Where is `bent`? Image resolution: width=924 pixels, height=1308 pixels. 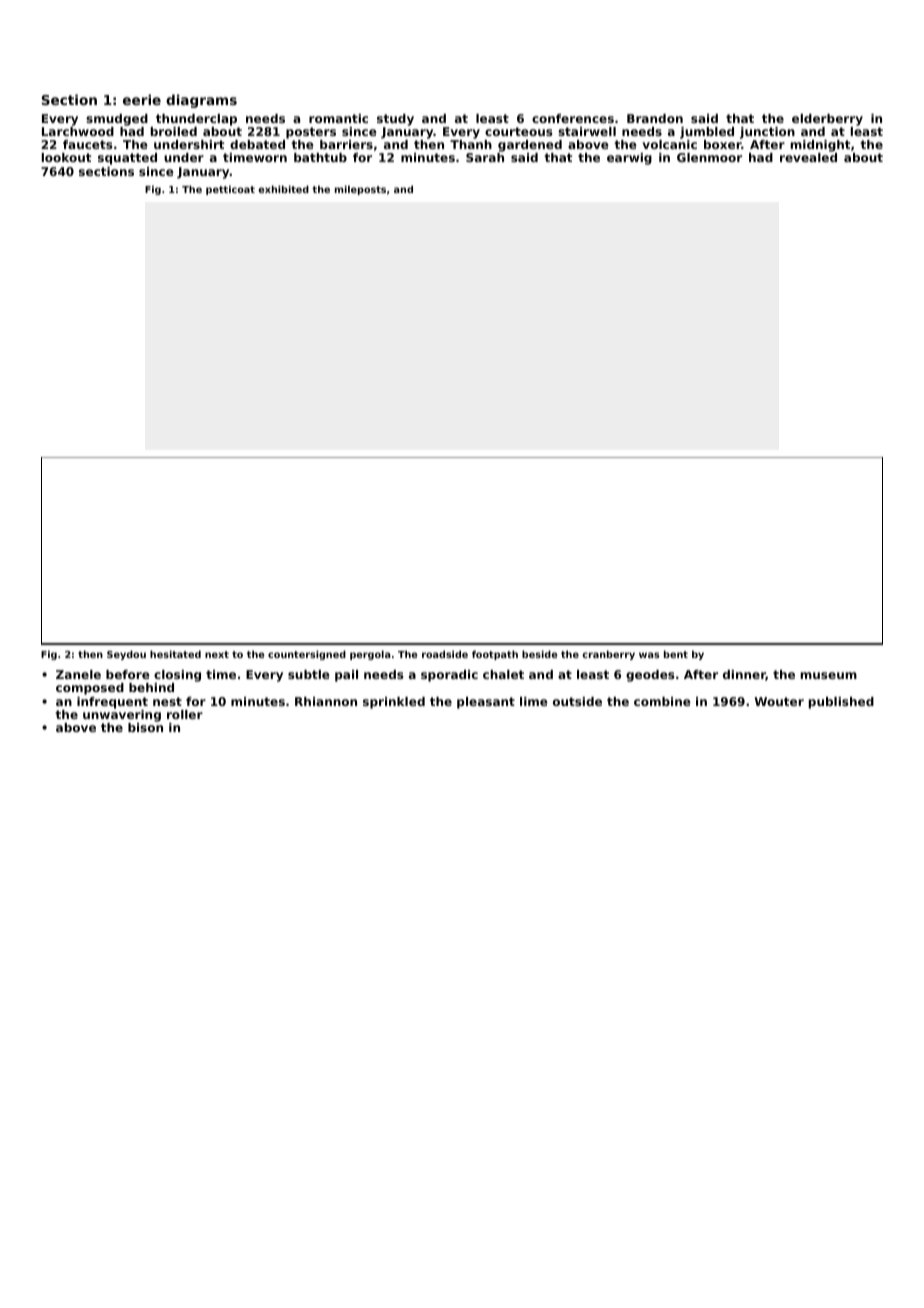 bent is located at coordinates (676, 654).
